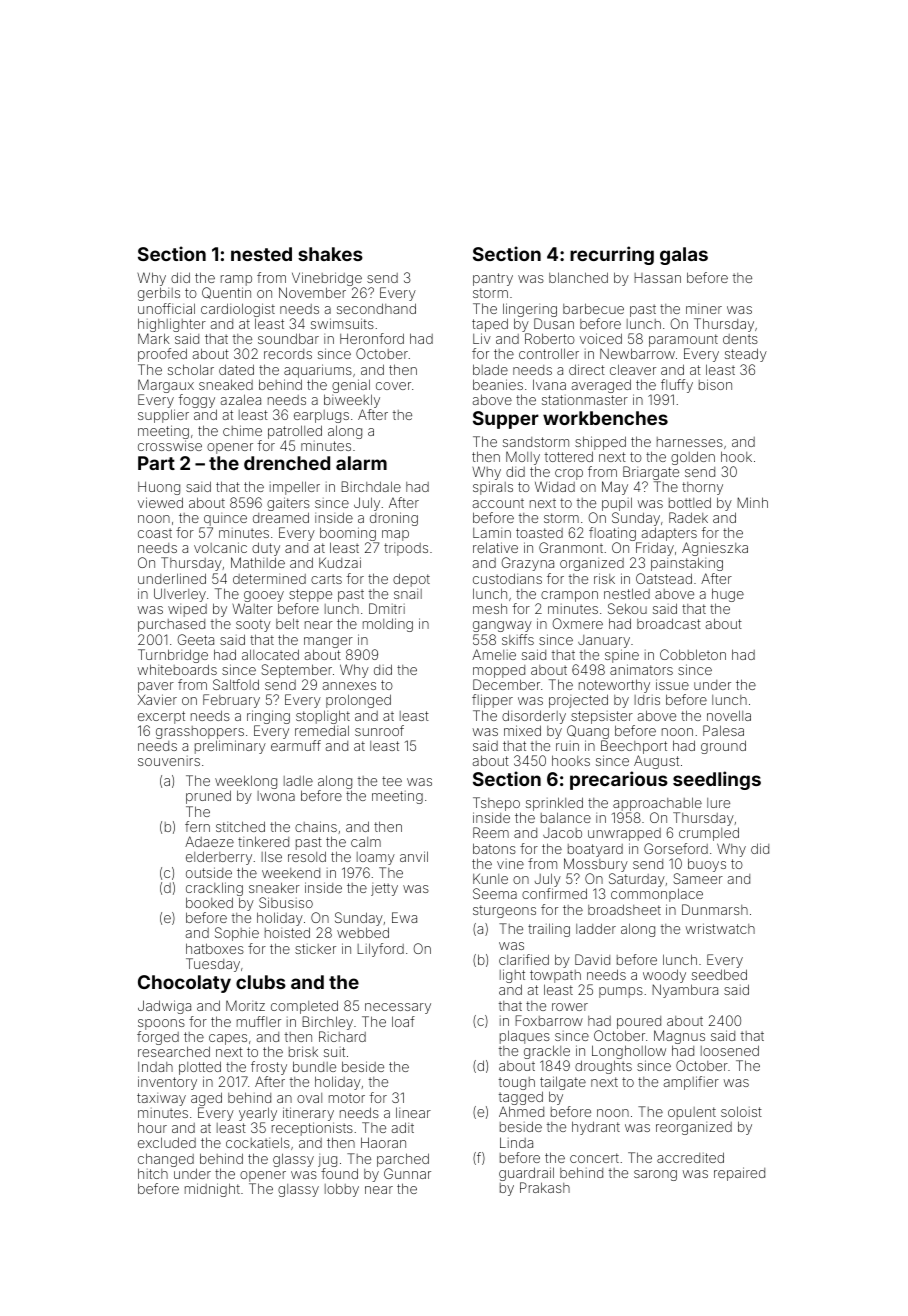  I want to click on broadcast, so click(669, 623).
